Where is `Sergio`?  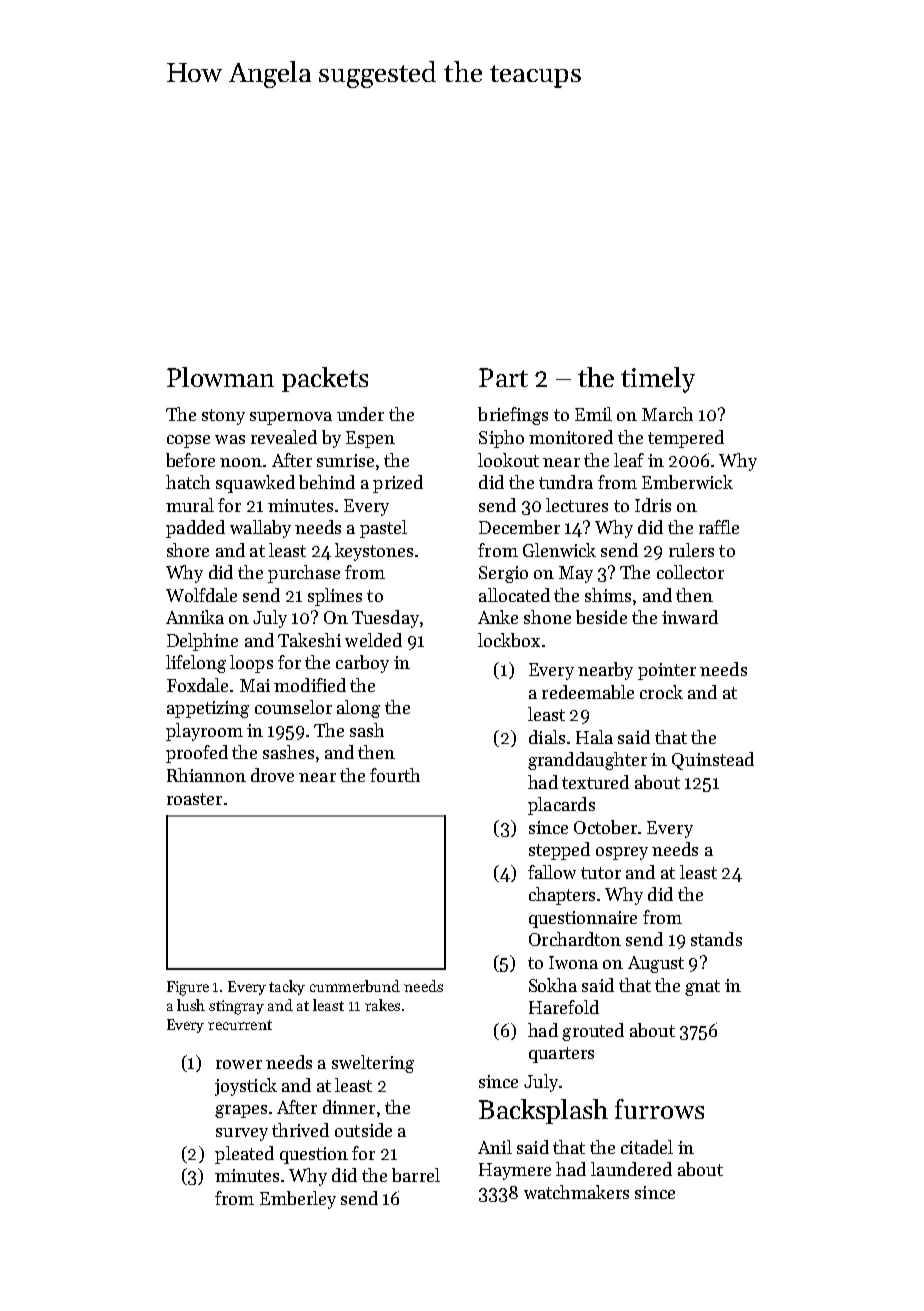
Sergio is located at coordinates (503, 574).
